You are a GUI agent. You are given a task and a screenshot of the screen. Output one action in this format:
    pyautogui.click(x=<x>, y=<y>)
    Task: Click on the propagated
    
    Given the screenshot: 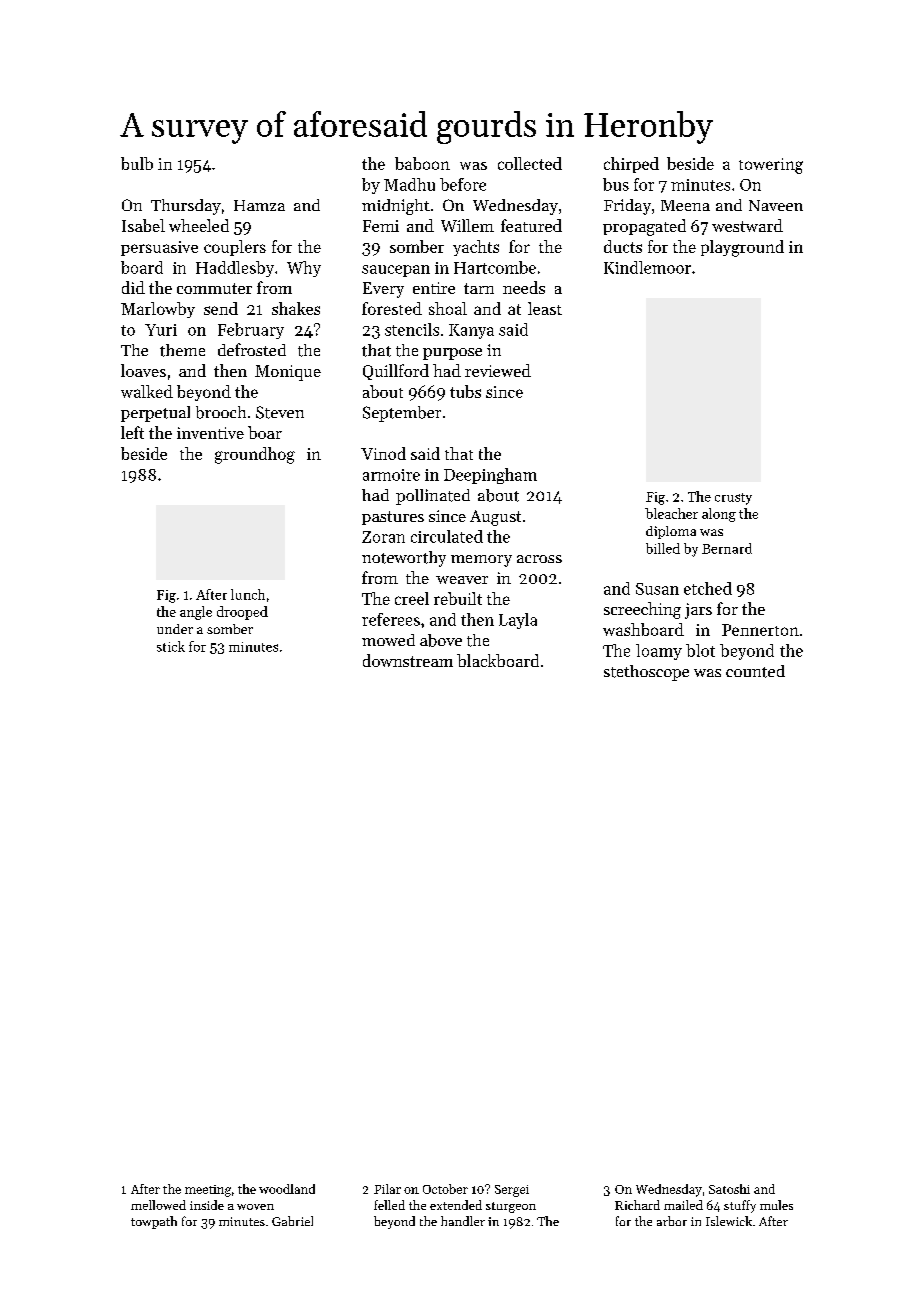 What is the action you would take?
    pyautogui.click(x=644, y=227)
